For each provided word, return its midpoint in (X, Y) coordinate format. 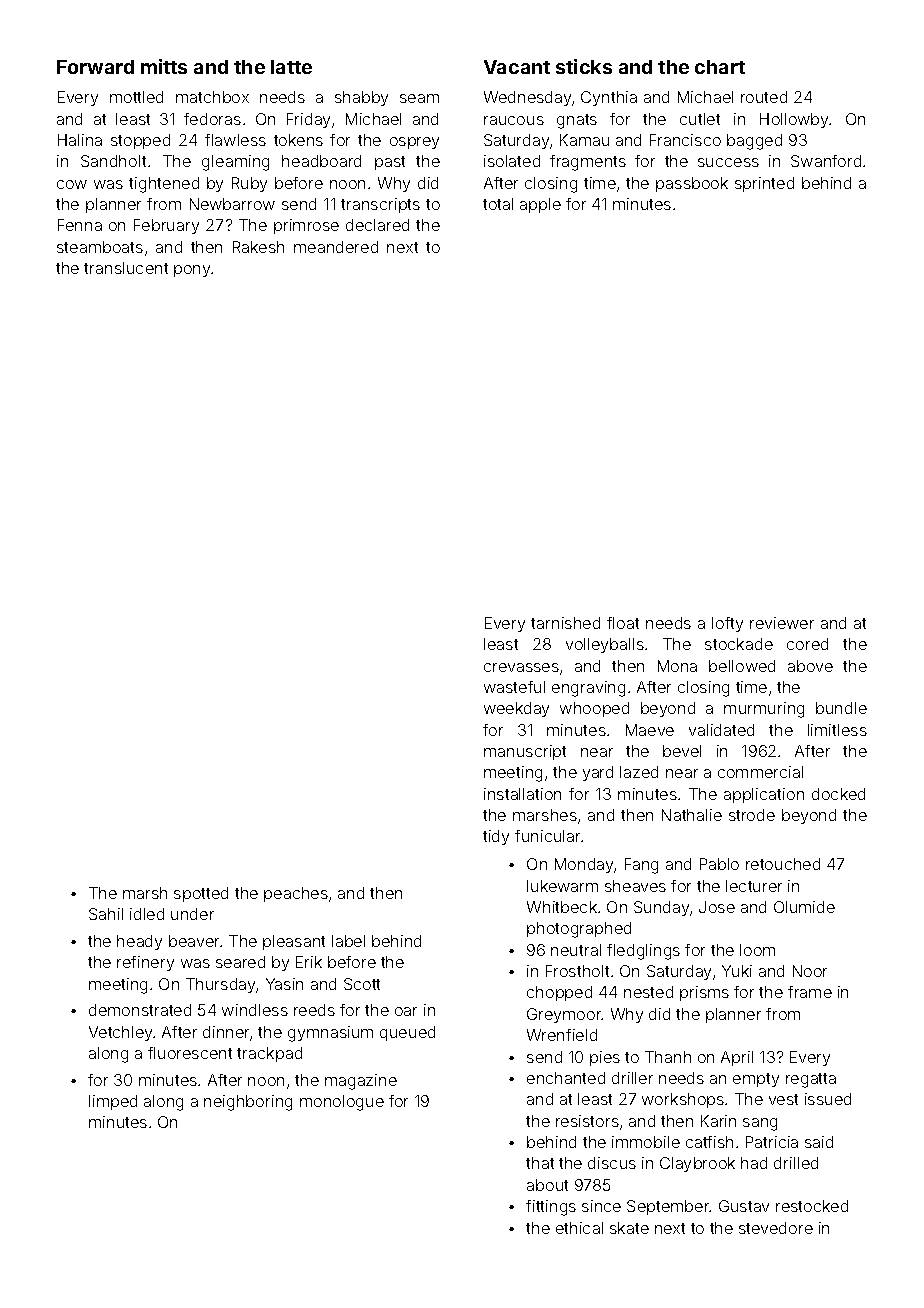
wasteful (514, 687)
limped (113, 1102)
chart (720, 67)
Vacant (517, 67)
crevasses (521, 667)
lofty (727, 624)
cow (72, 184)
